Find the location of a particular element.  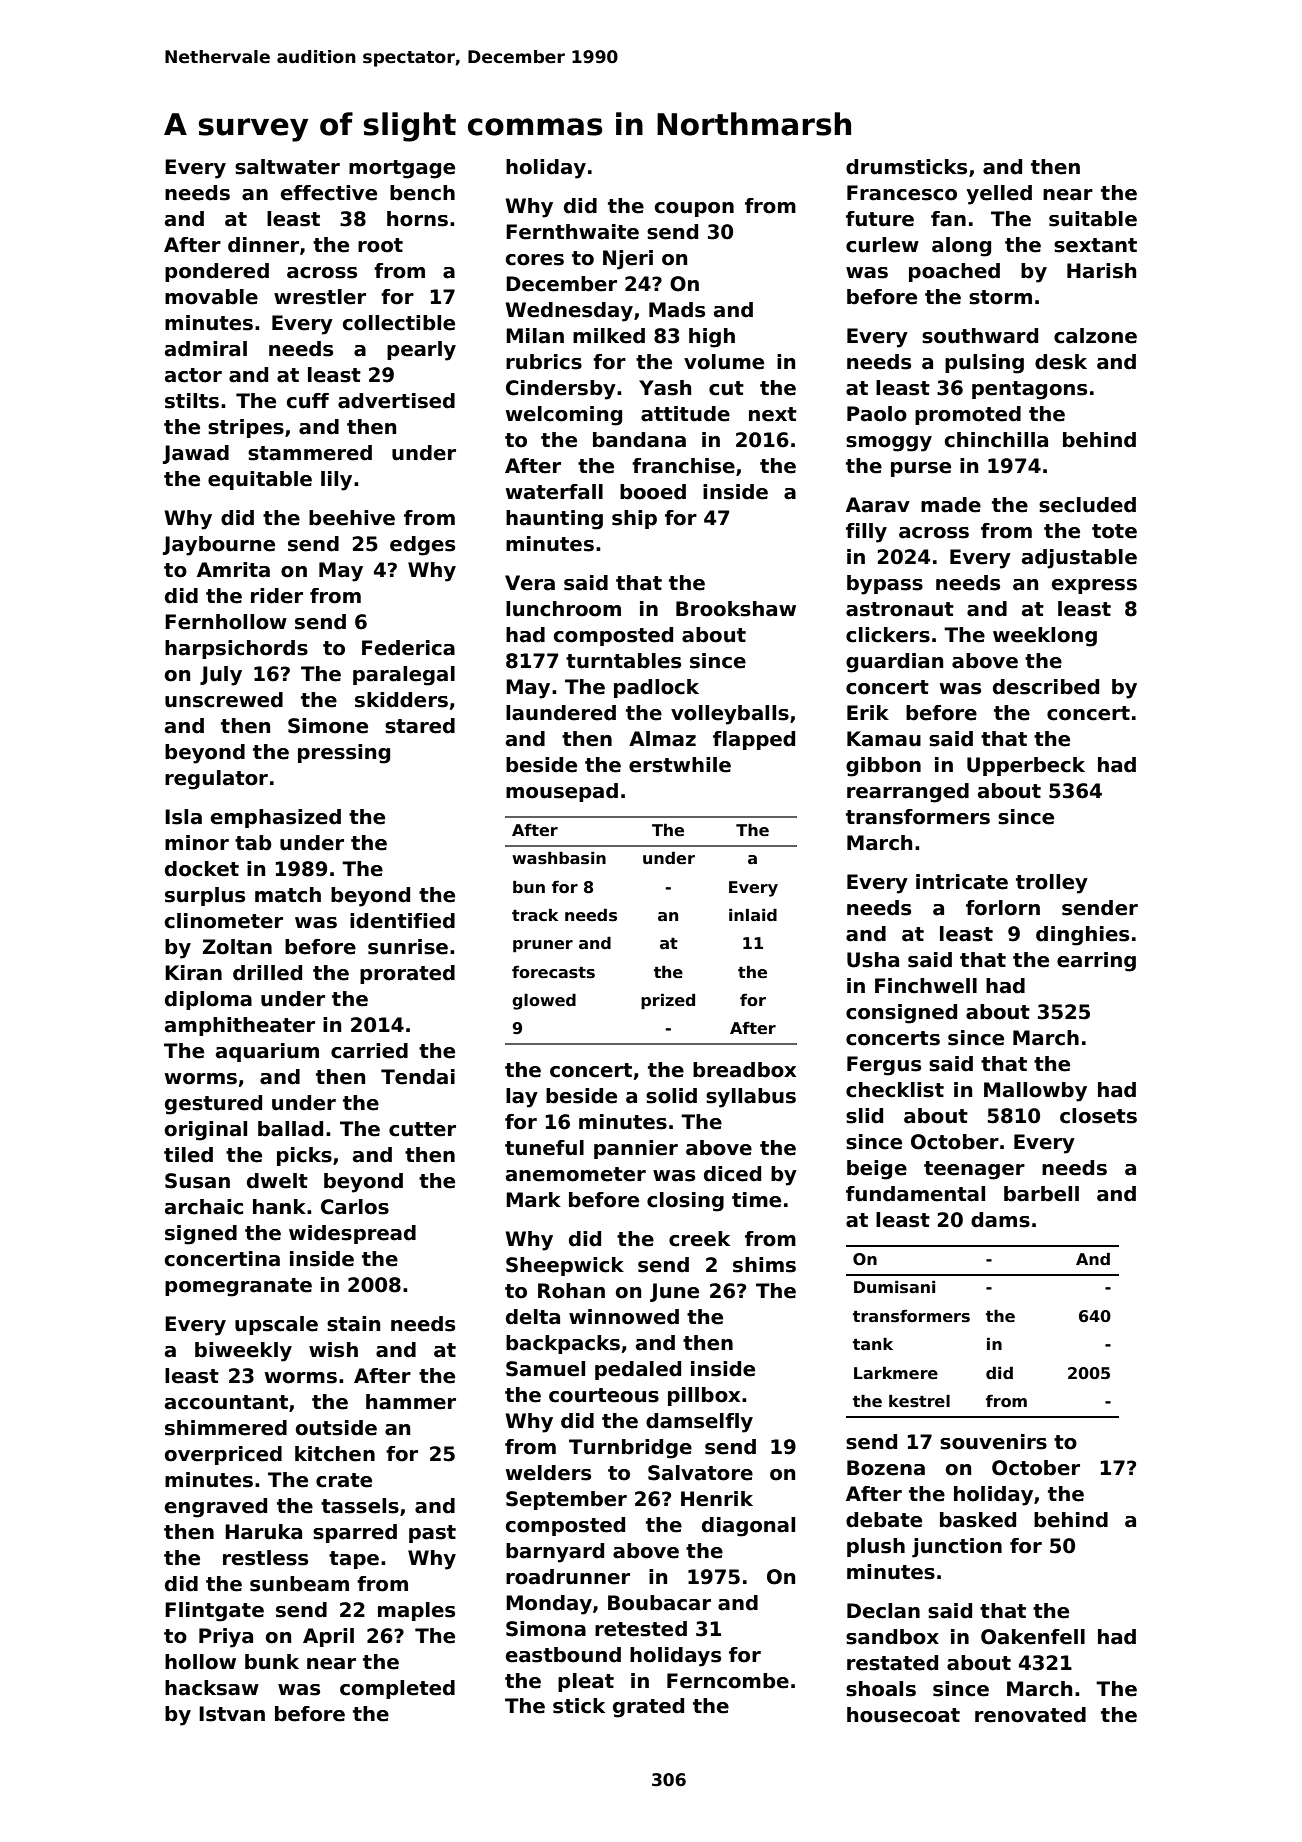

skidders is located at coordinates (401, 700).
